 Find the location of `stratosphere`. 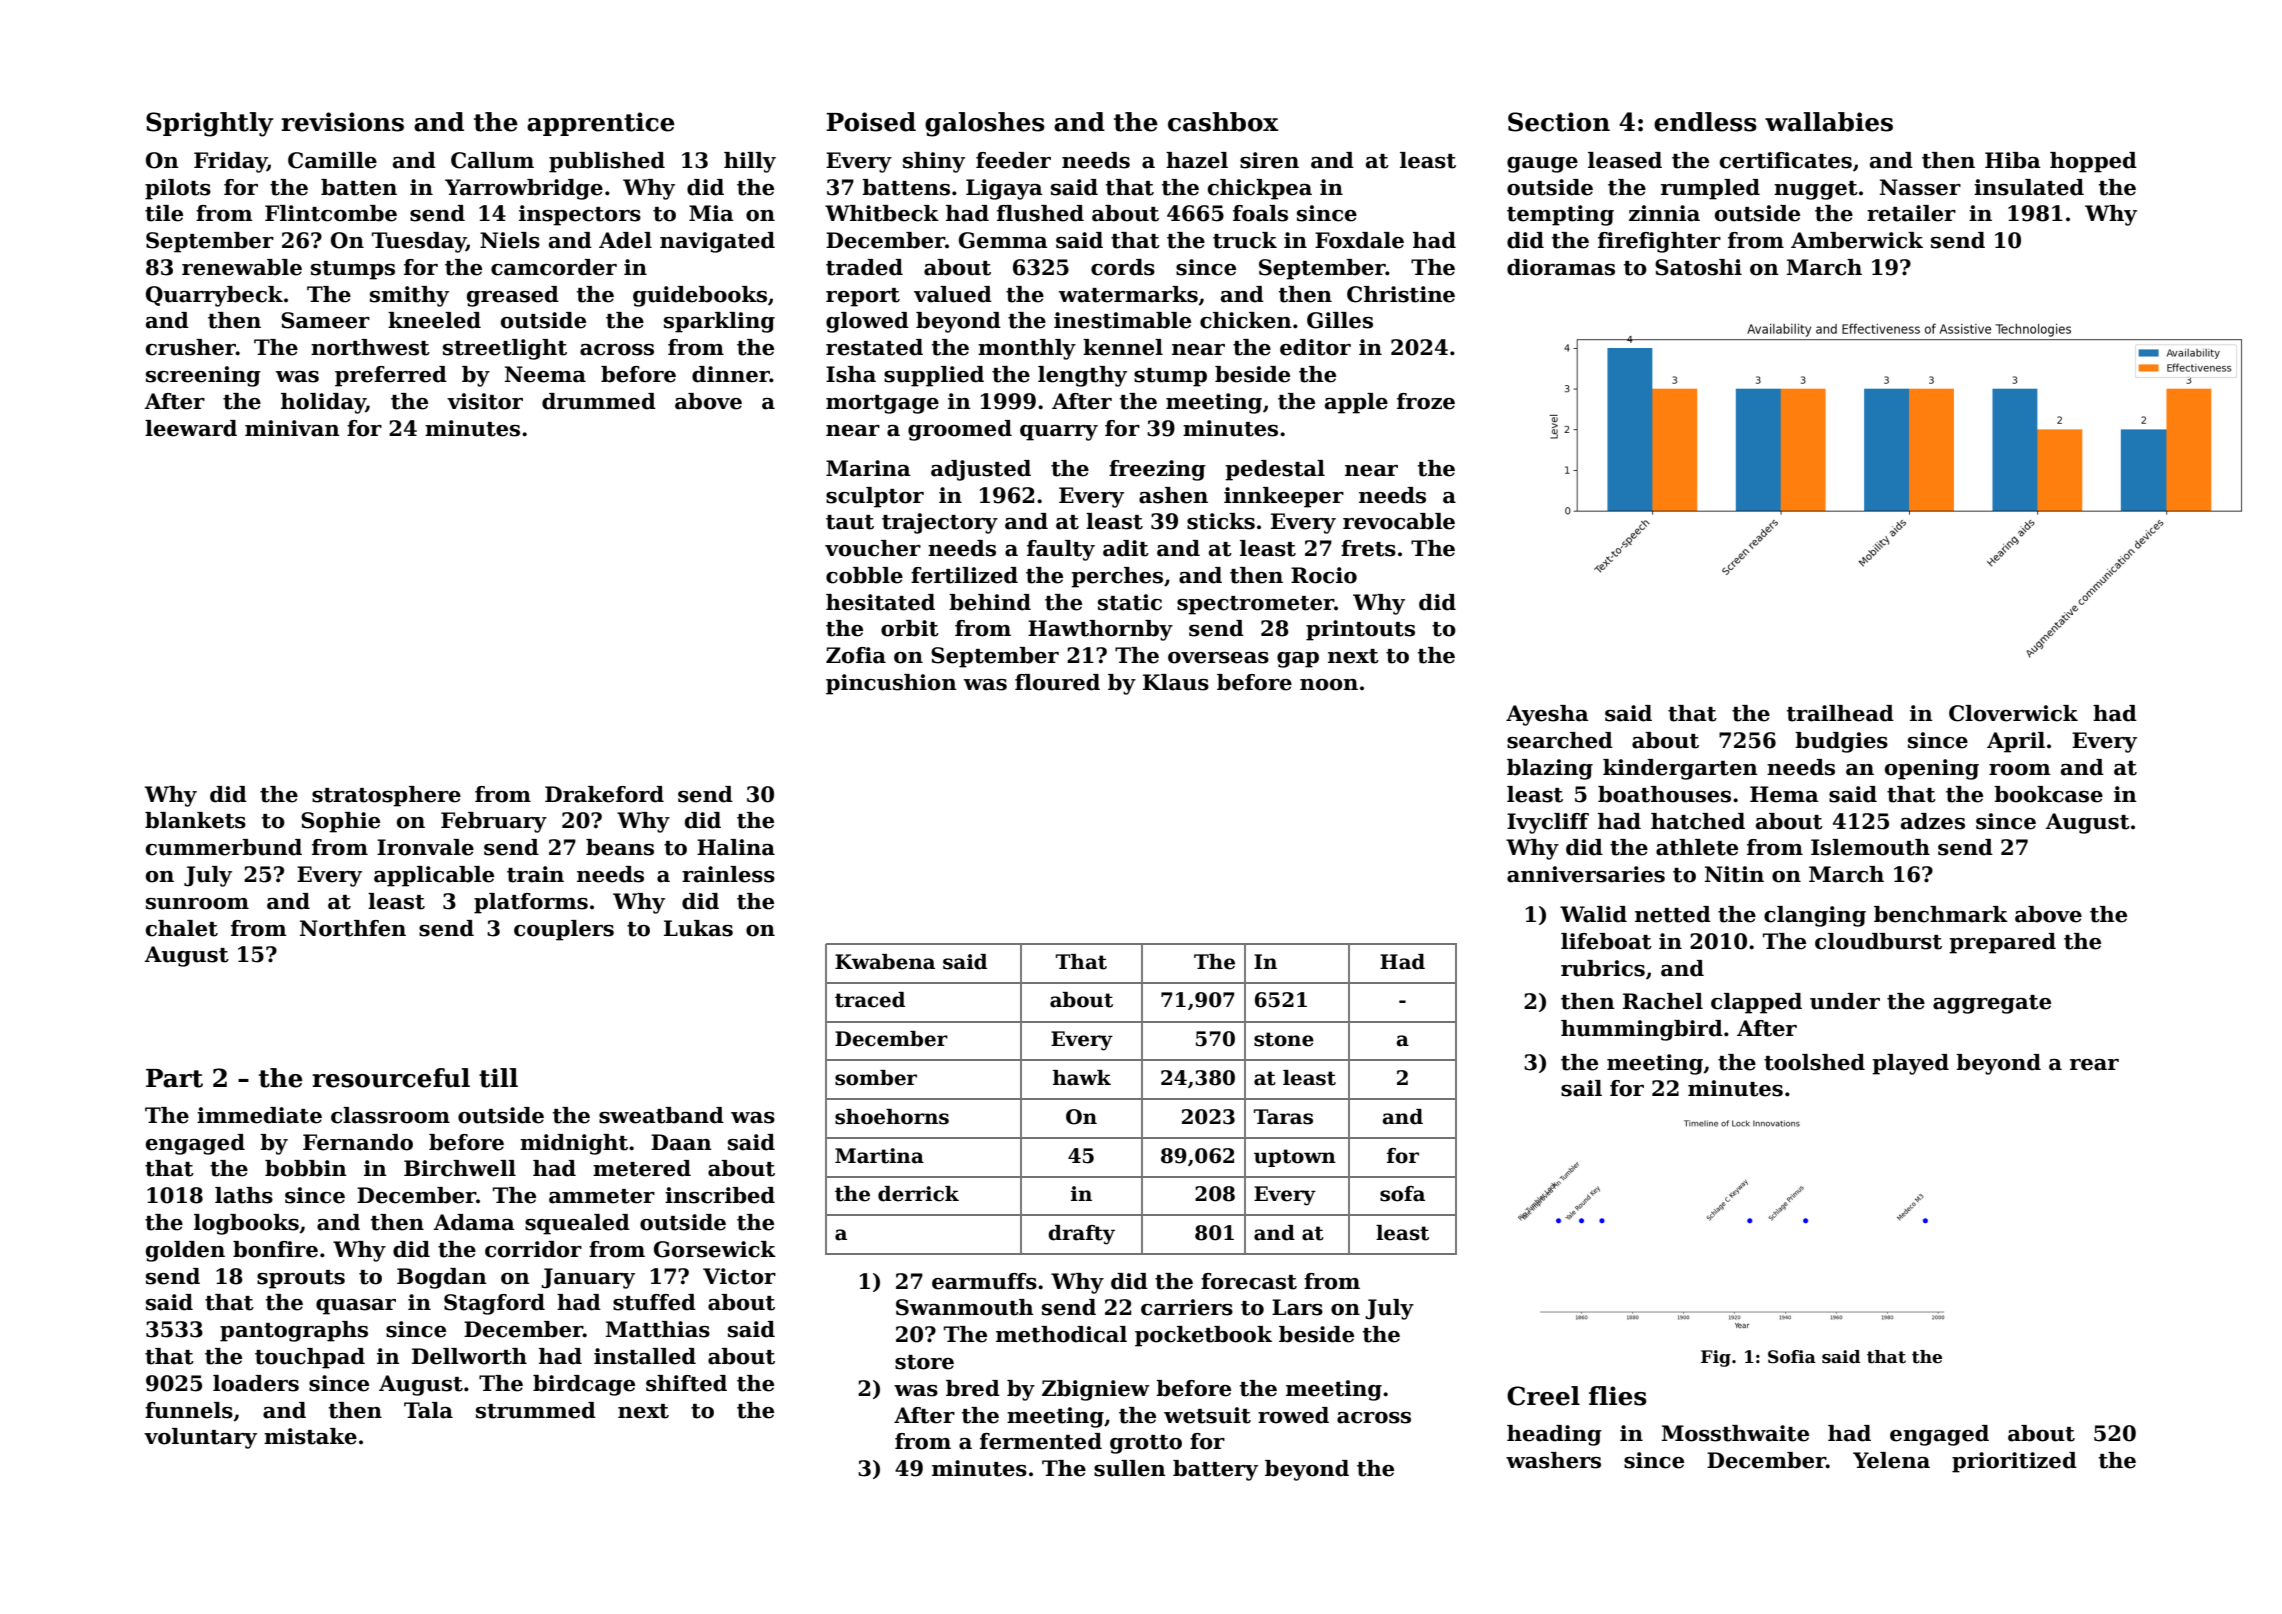

stratosphere is located at coordinates (386, 796).
